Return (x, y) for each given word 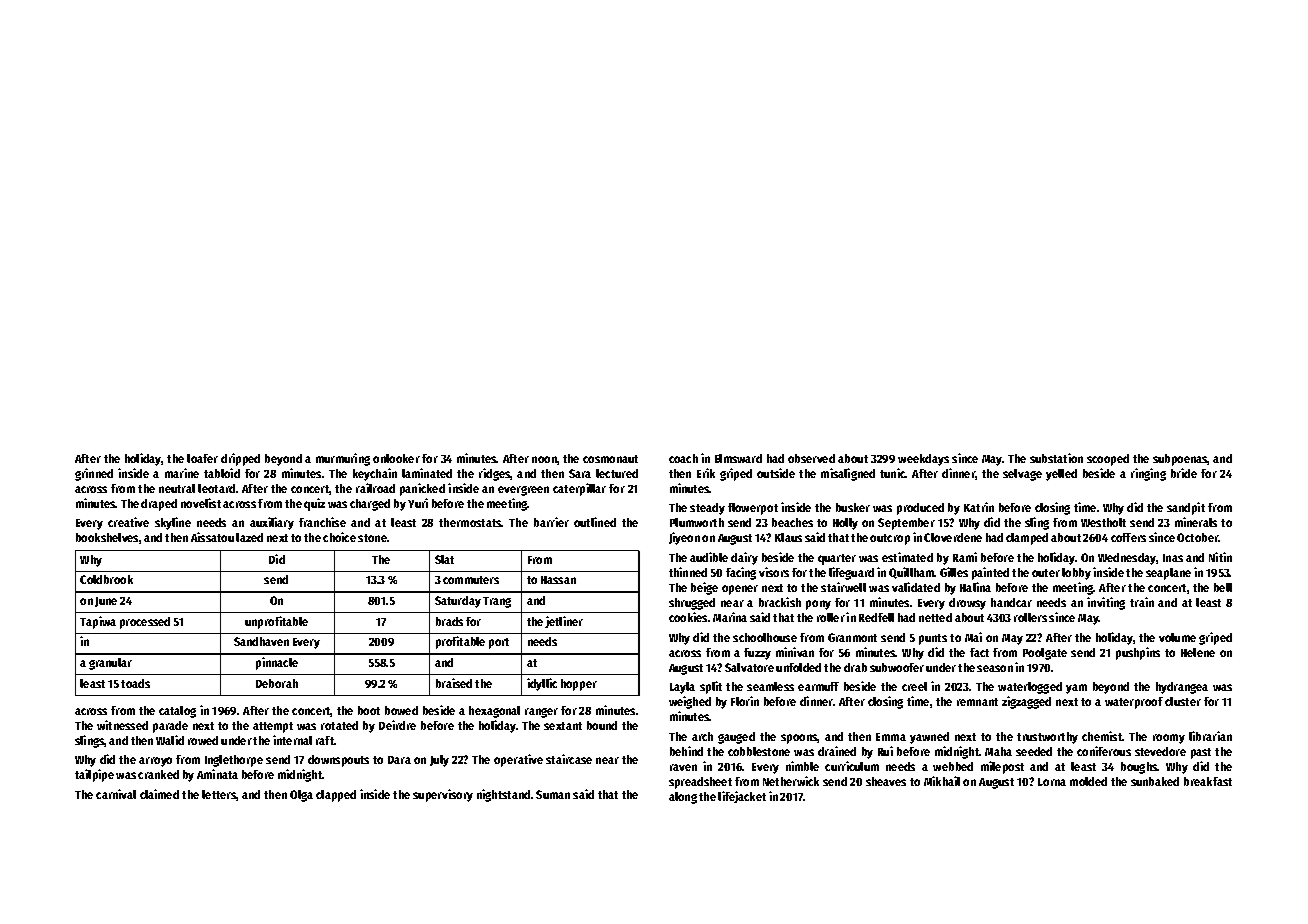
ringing (1148, 474)
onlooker (396, 458)
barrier (551, 522)
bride (1184, 473)
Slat (444, 559)
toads (135, 683)
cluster (1183, 701)
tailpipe (94, 775)
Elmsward (738, 458)
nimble (802, 766)
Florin (745, 701)
